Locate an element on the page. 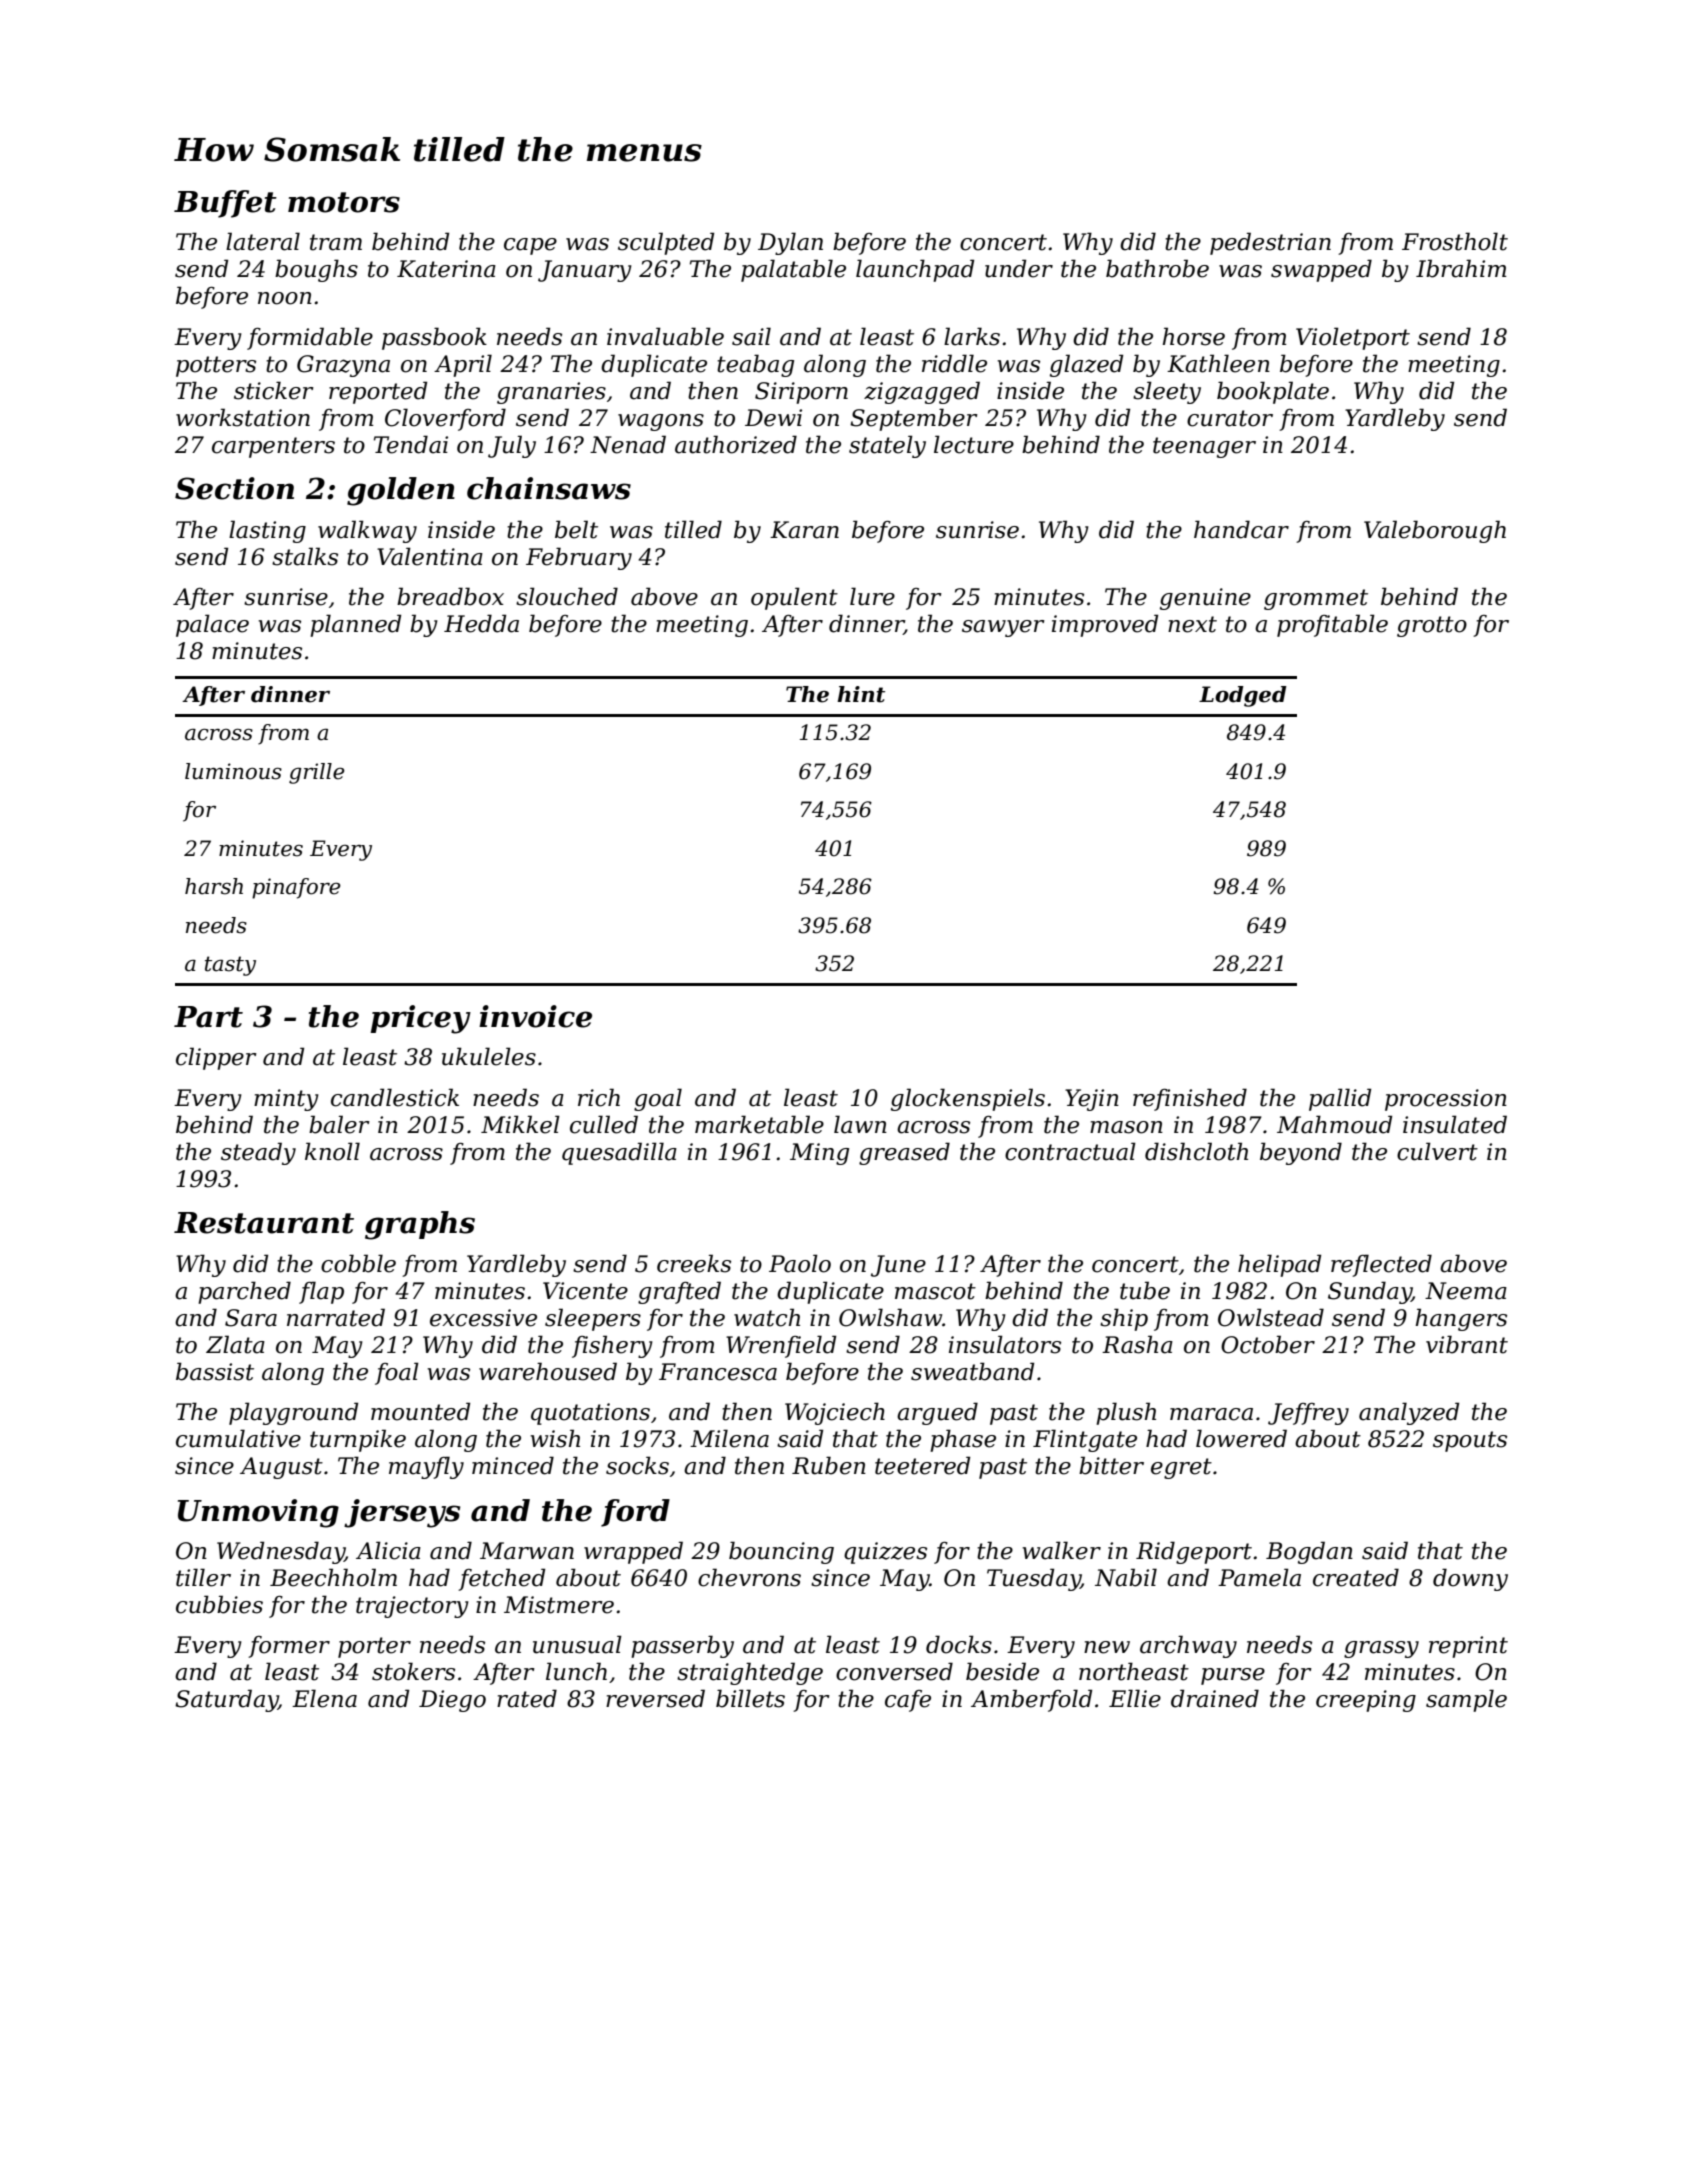  Diego is located at coordinates (452, 1701).
